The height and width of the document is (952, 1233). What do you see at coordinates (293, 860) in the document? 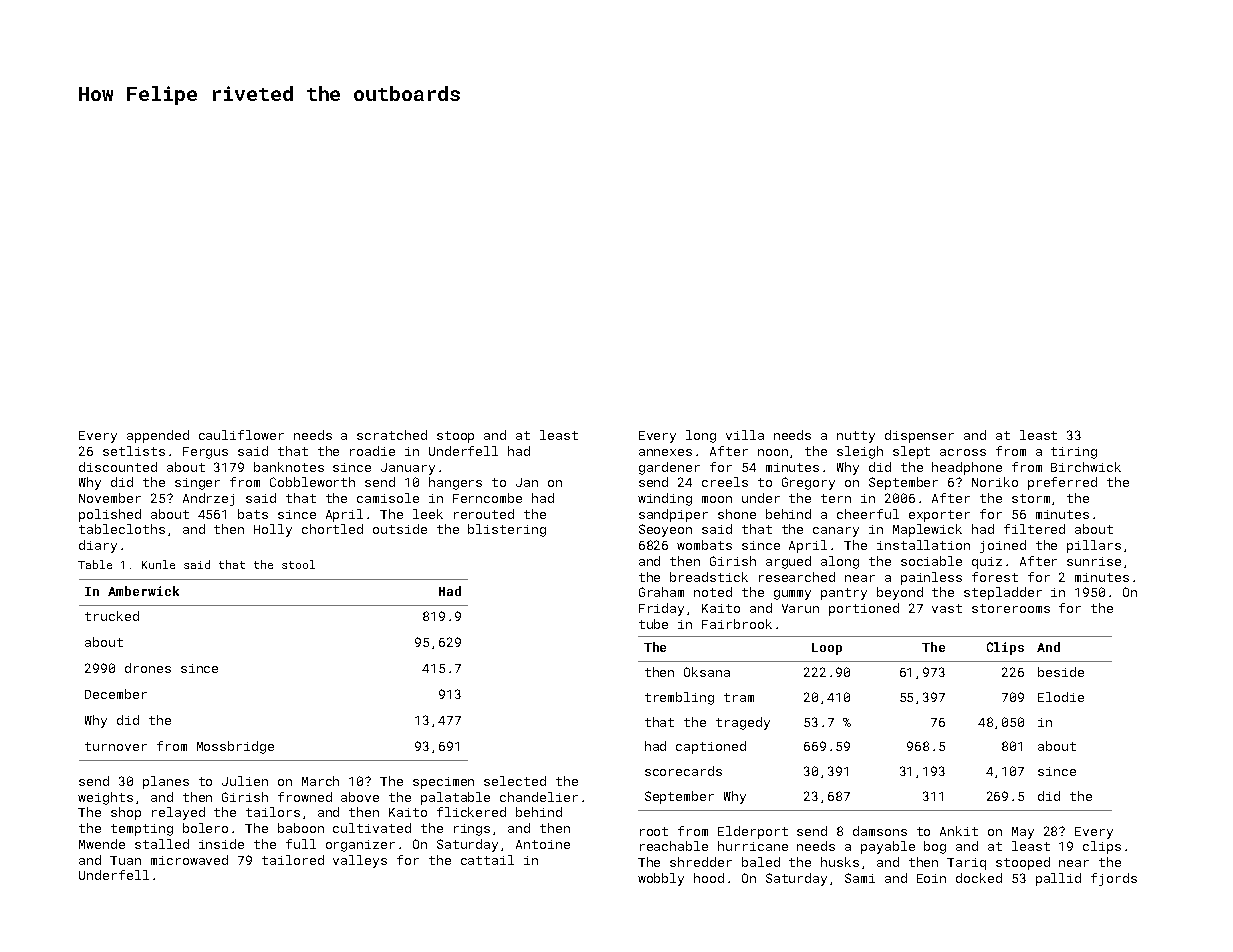
I see `tailored` at bounding box center [293, 860].
